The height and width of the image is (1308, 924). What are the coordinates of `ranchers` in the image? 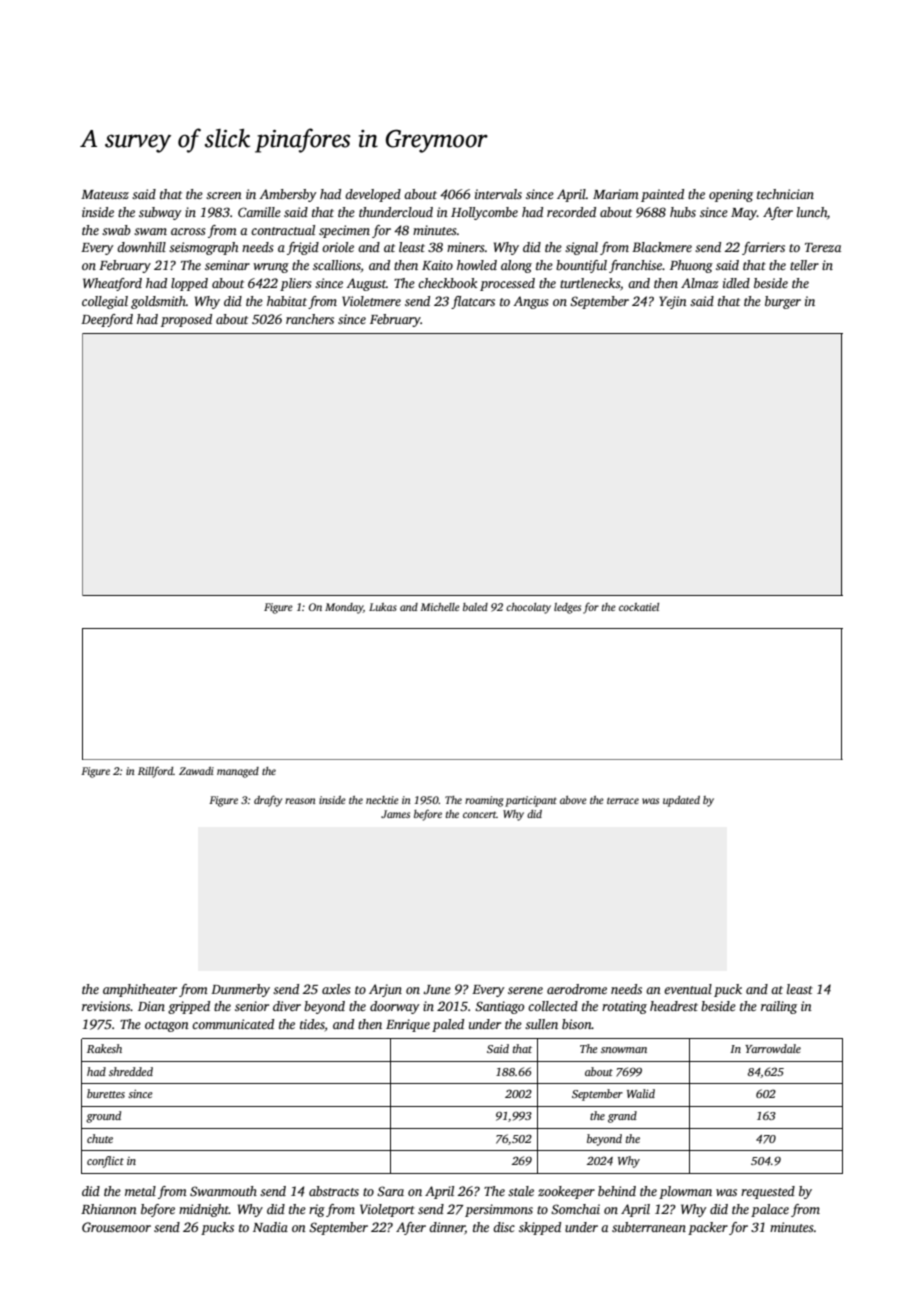 It's located at (310, 319).
